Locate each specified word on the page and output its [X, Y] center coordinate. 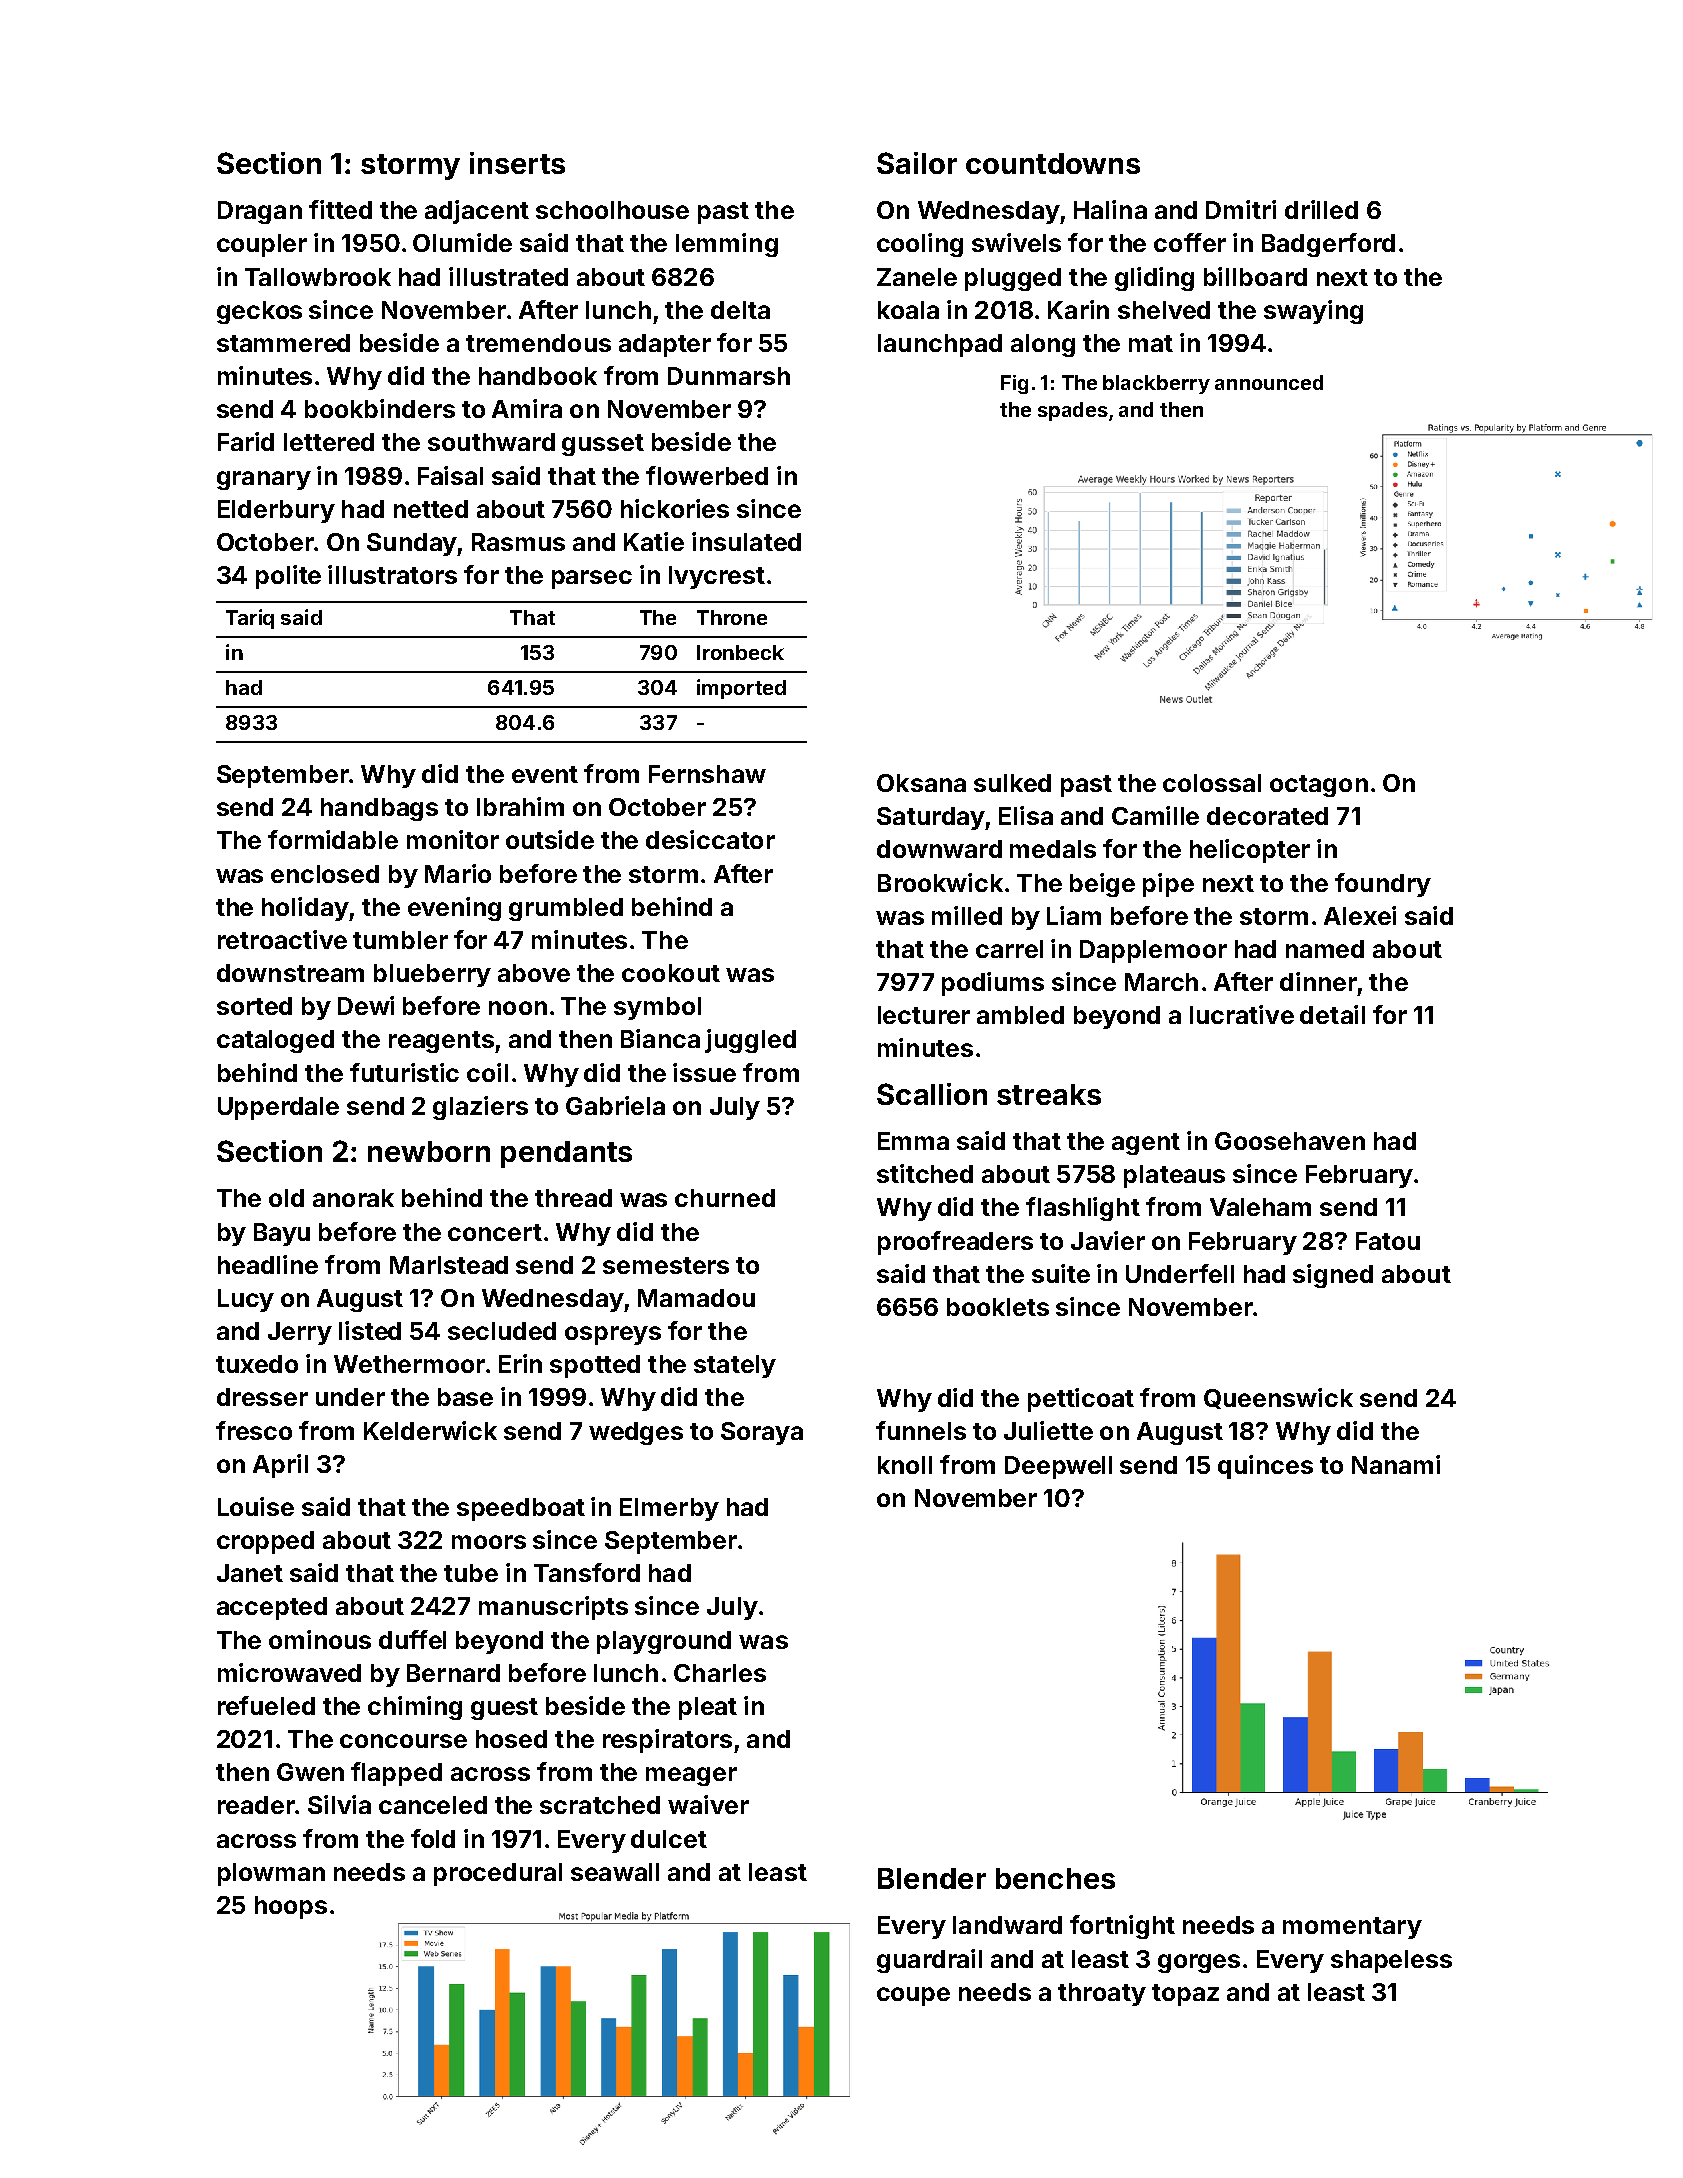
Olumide [462, 242]
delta [740, 310]
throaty [1102, 1994]
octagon [1319, 786]
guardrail [929, 1961]
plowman [271, 1874]
